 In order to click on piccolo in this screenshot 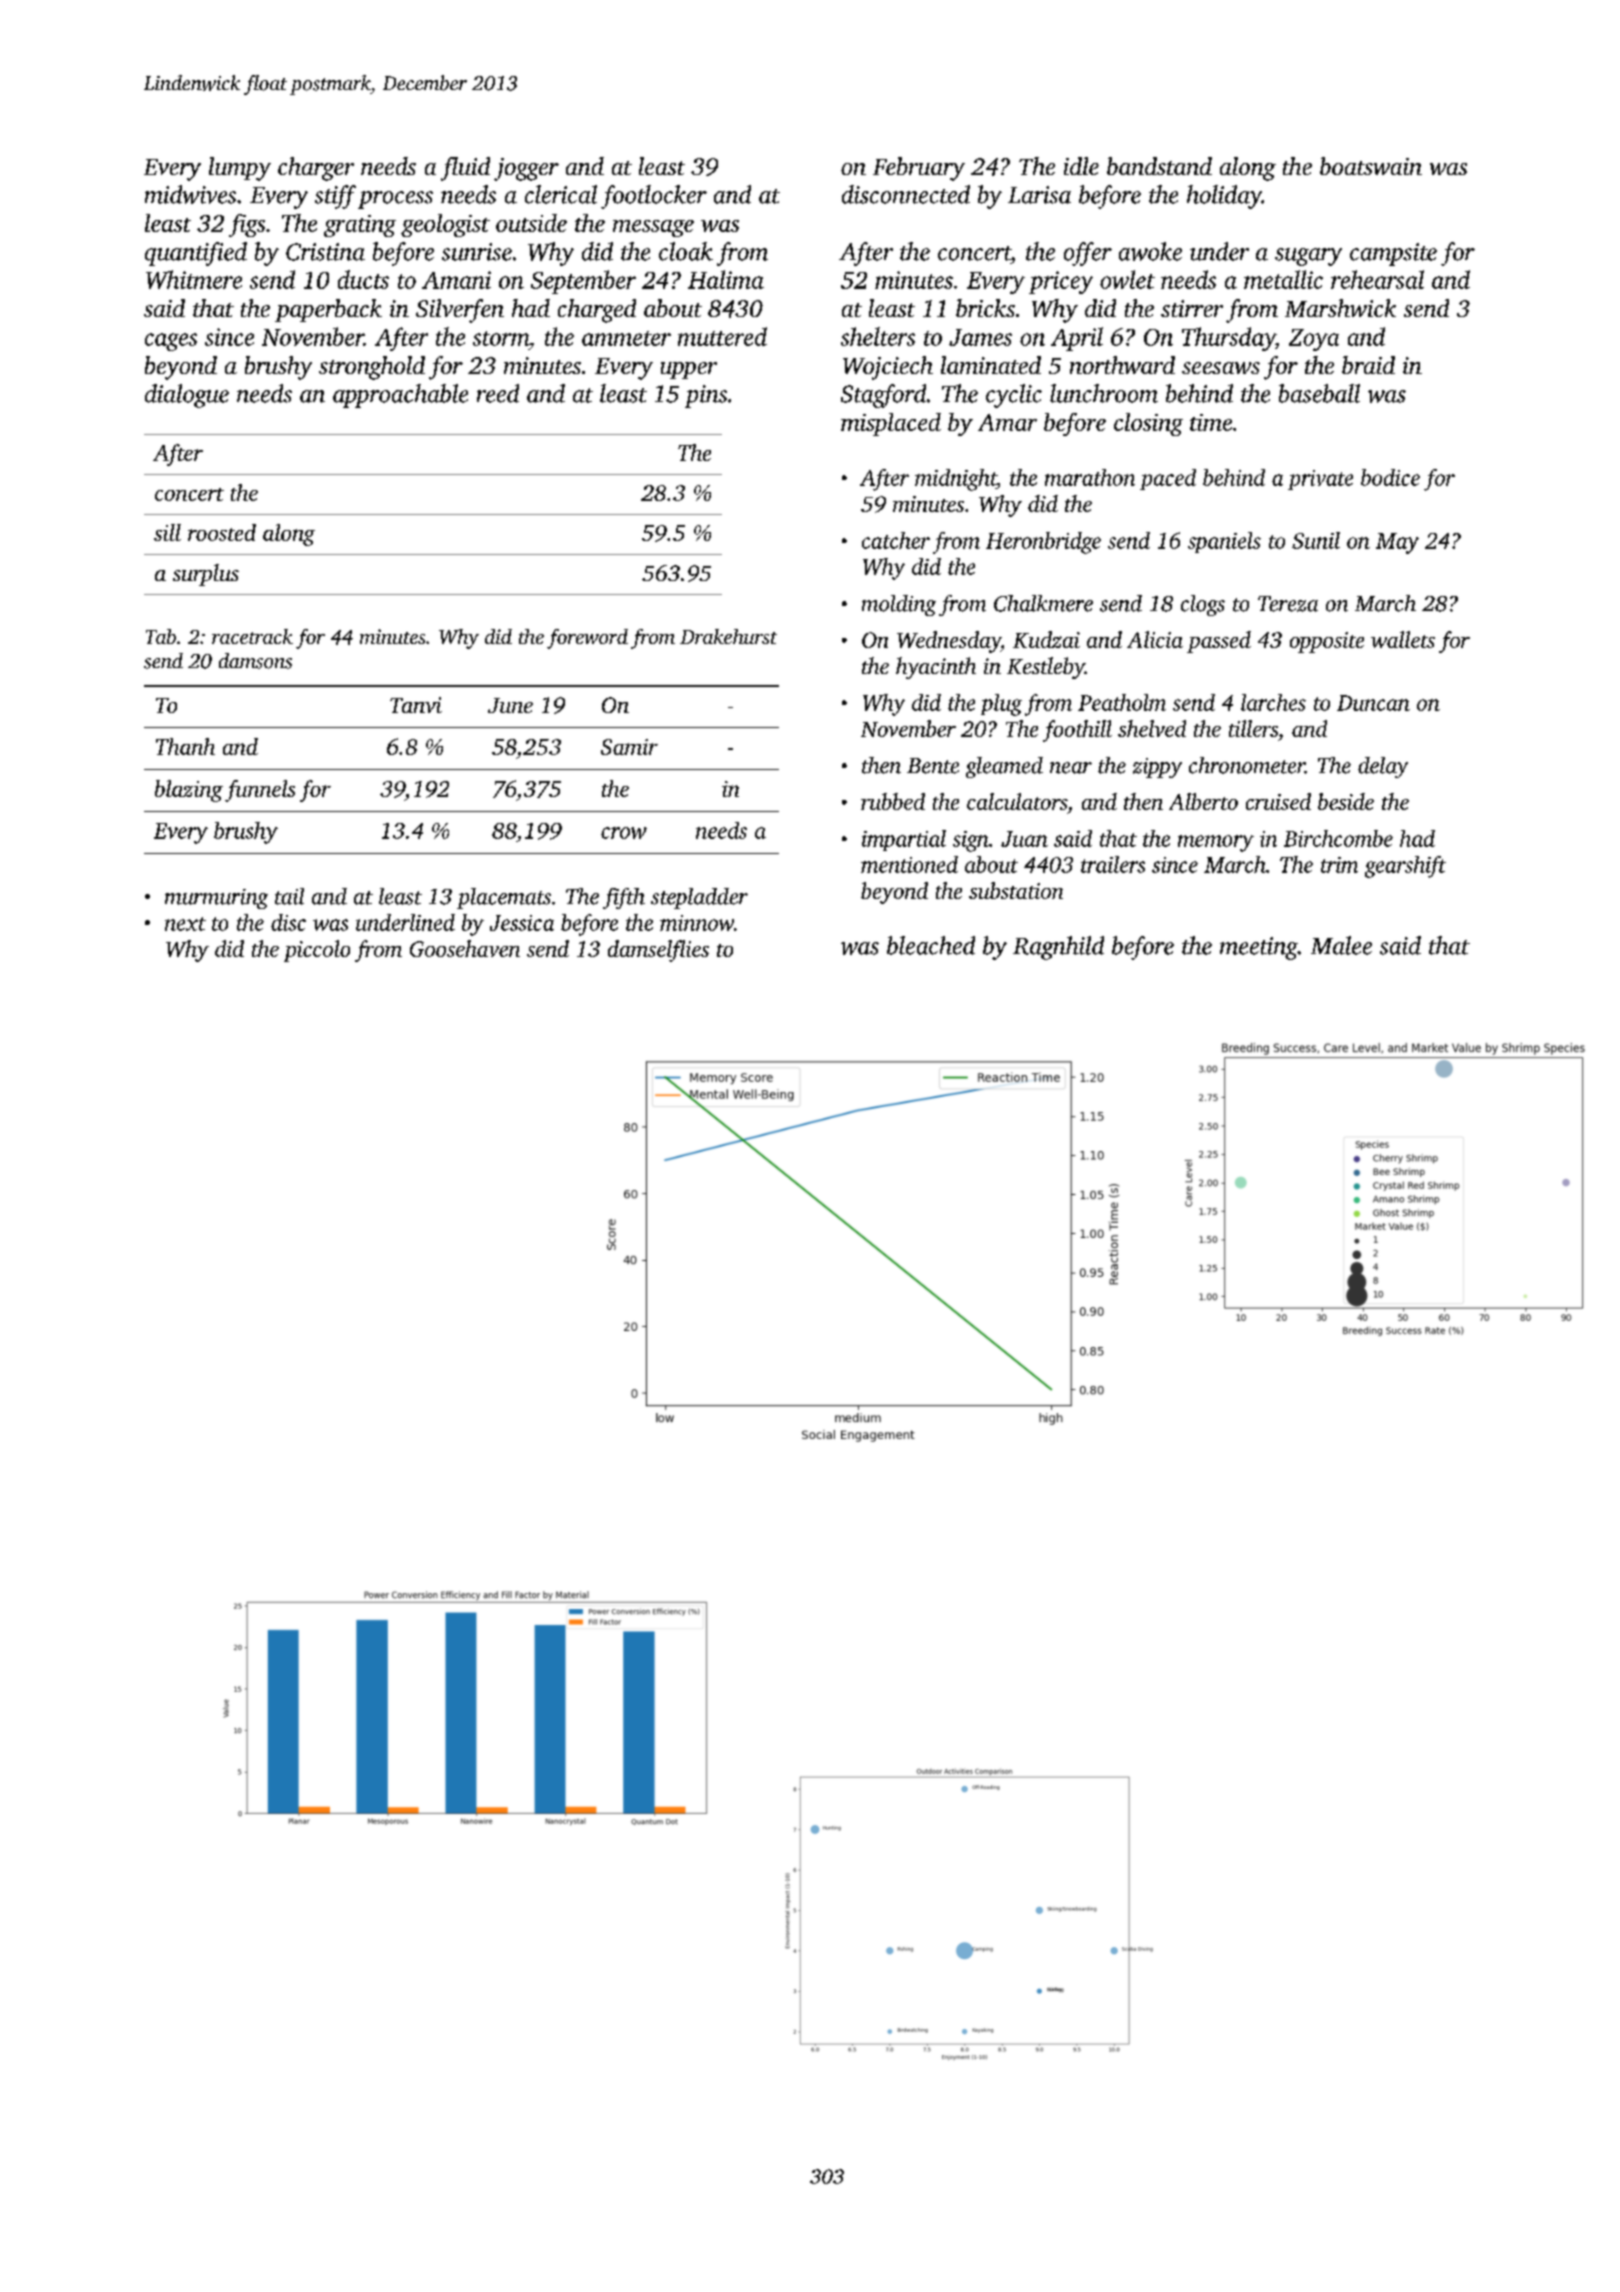, I will do `click(317, 951)`.
